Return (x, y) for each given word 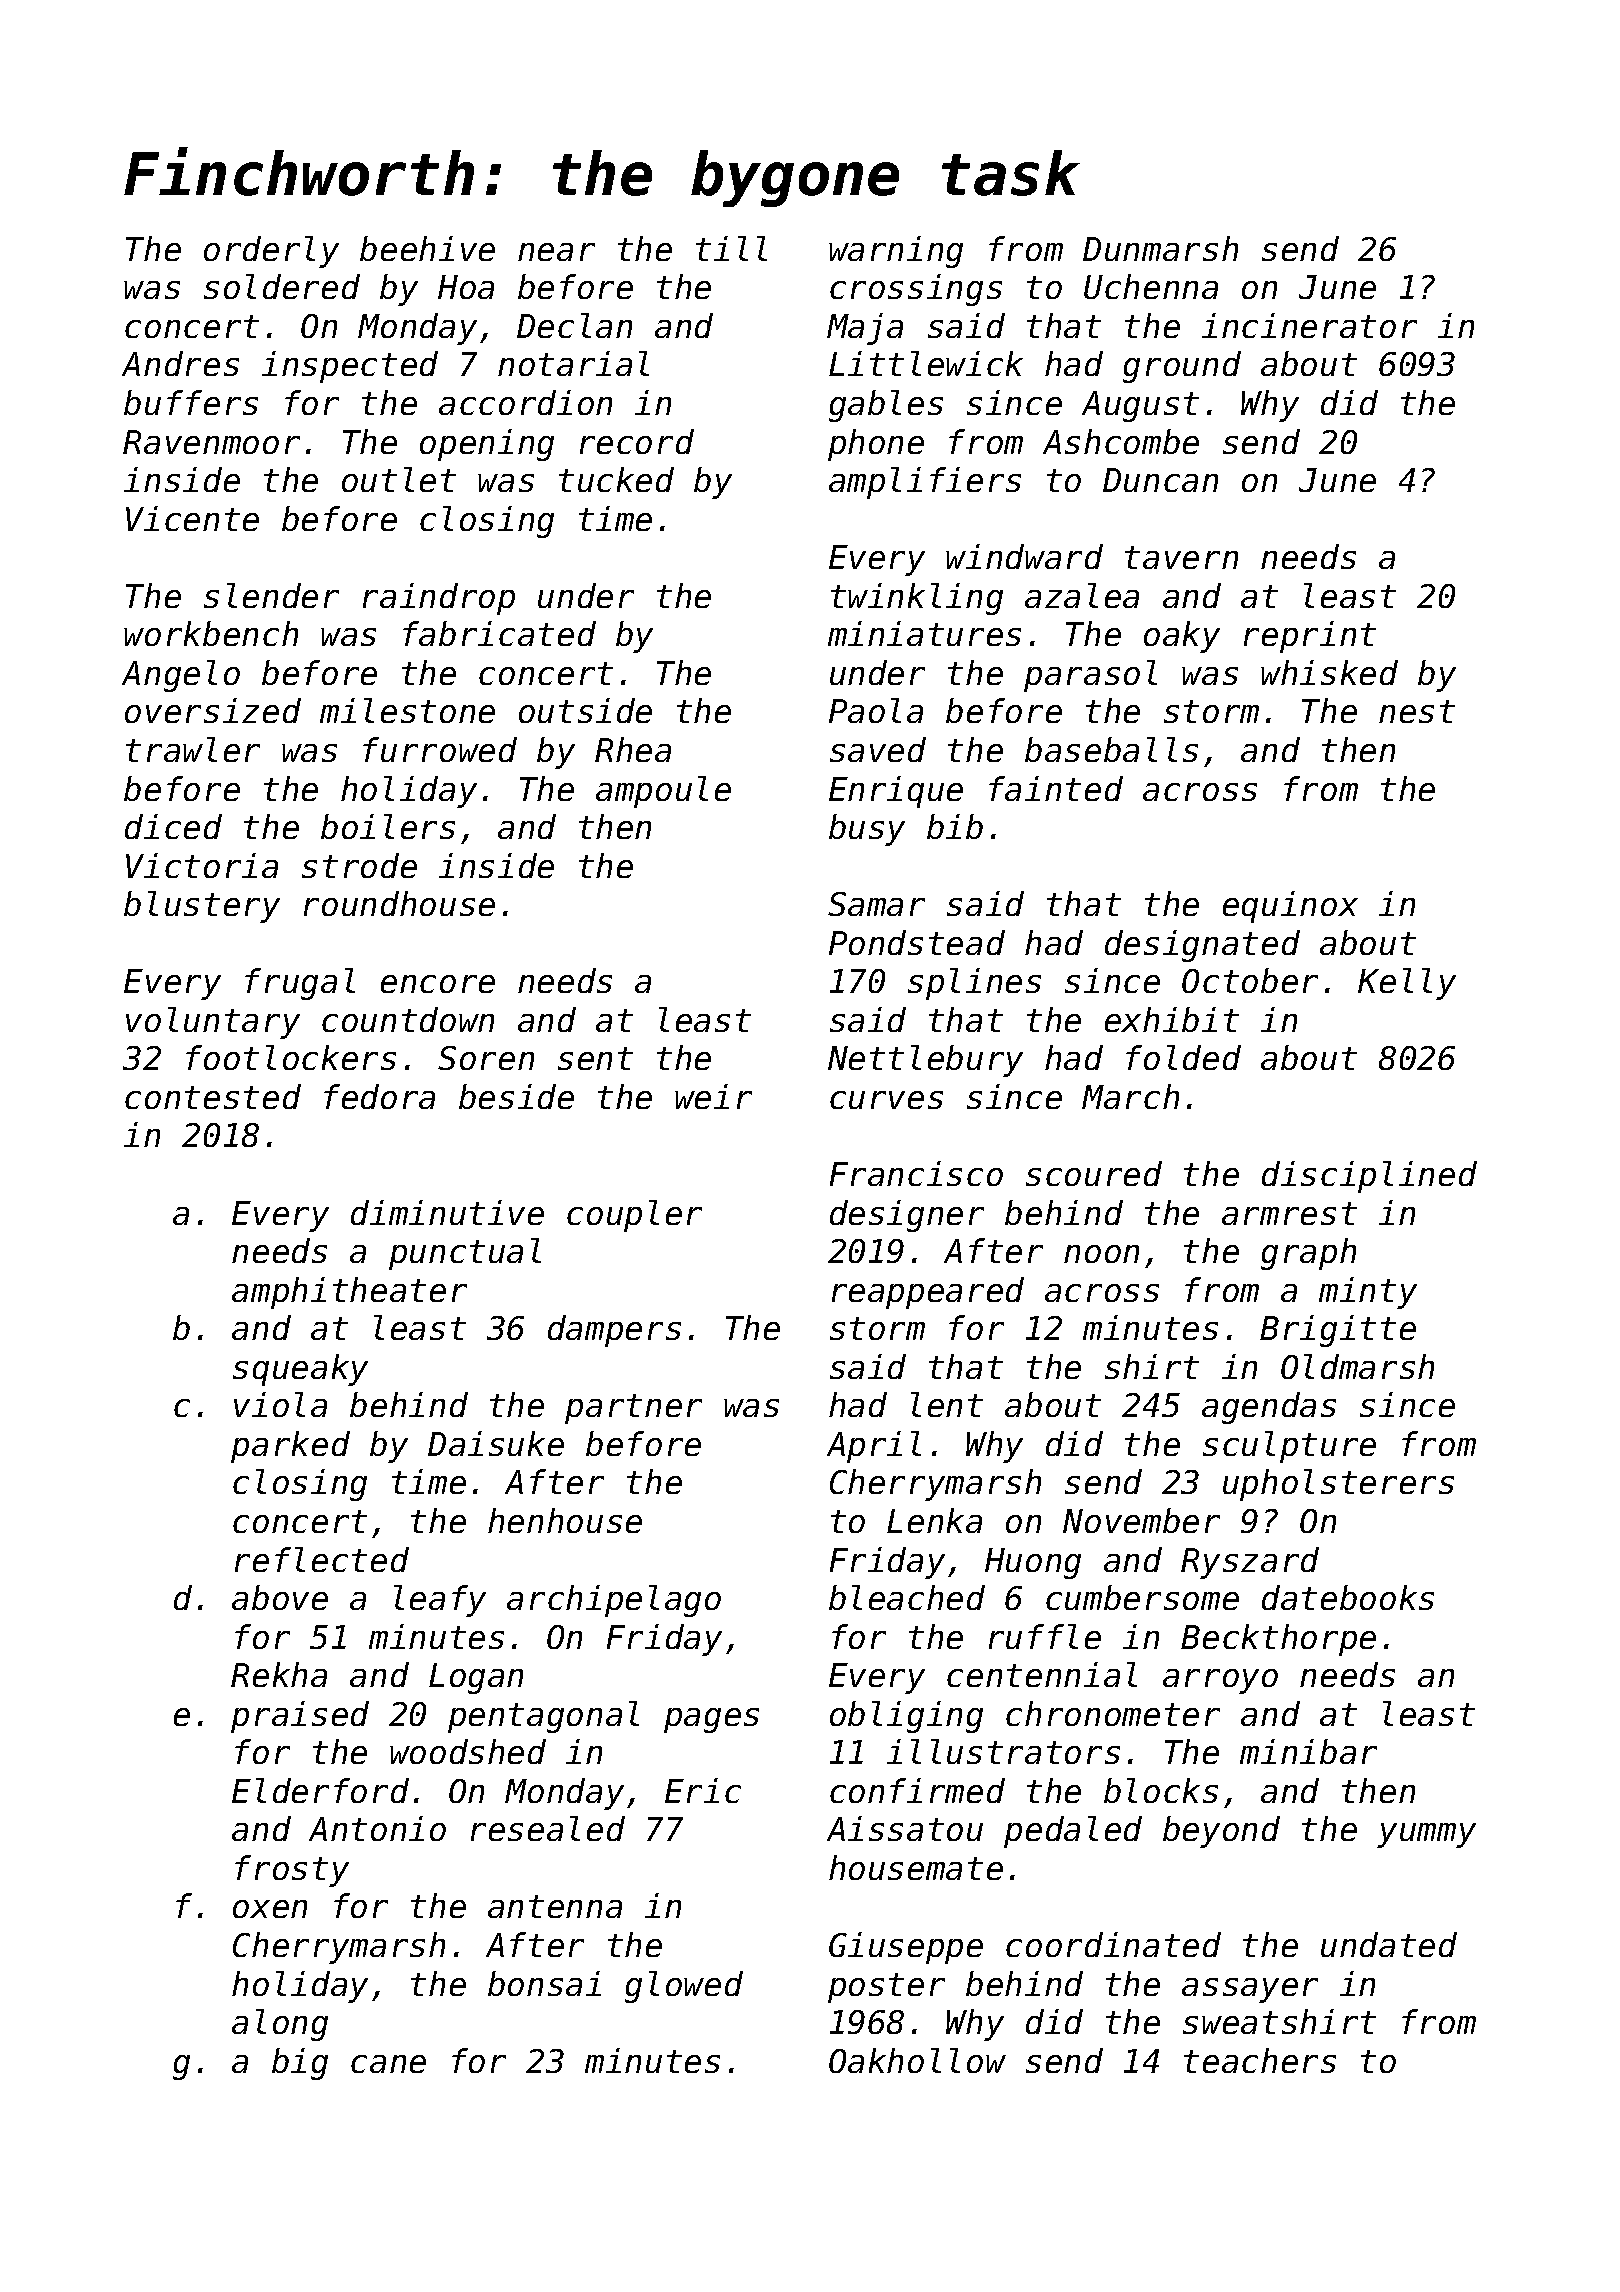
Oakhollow (917, 2060)
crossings (916, 290)
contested (213, 1096)
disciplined (1369, 1177)
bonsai (544, 1983)
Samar (876, 904)
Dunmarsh (1160, 248)
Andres (180, 363)
